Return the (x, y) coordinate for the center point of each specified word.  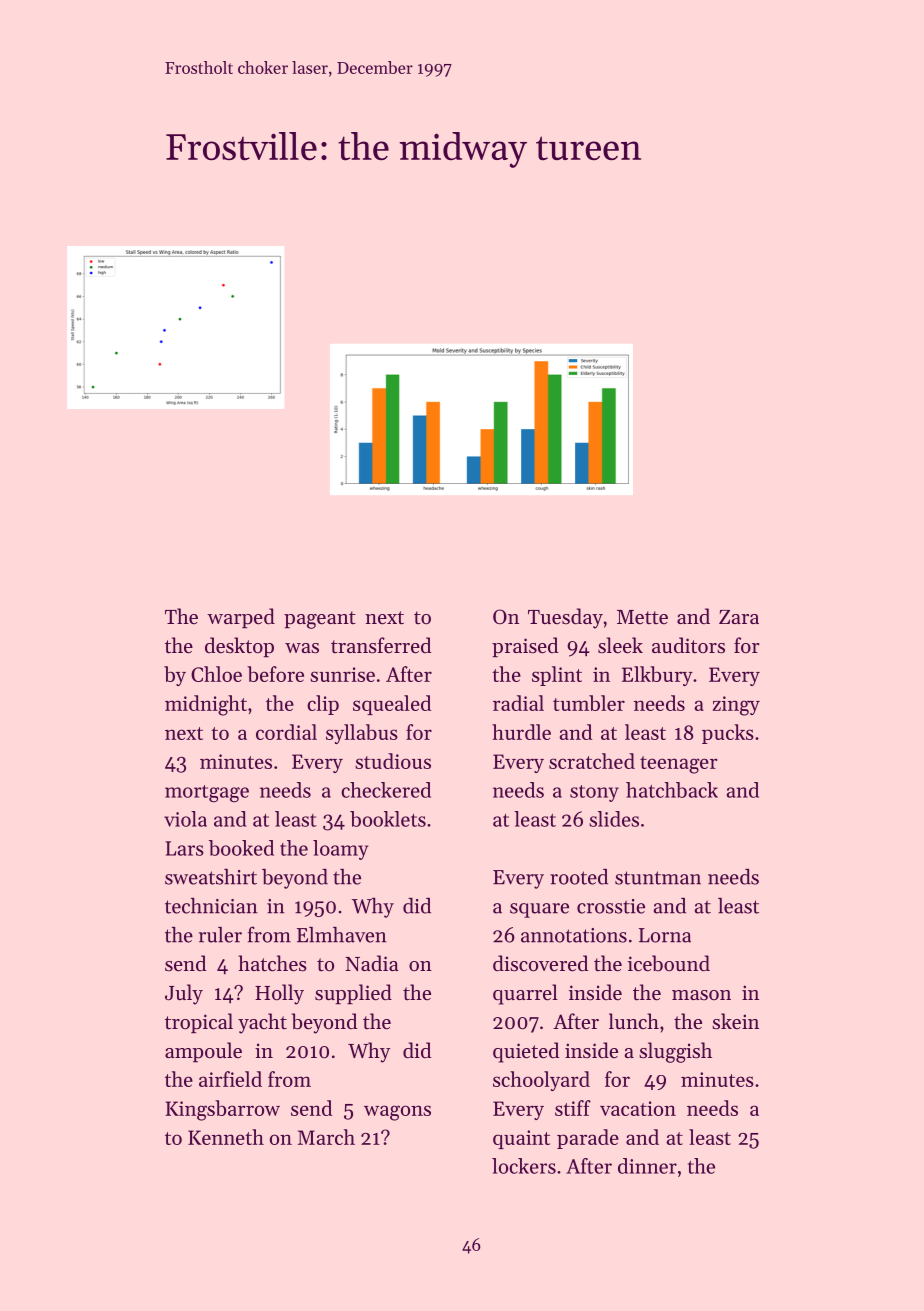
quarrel (525, 994)
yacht (262, 1023)
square (539, 910)
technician (211, 906)
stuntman (658, 878)
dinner (647, 1166)
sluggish (675, 1052)
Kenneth (226, 1137)
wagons (397, 1113)
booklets (388, 819)
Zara (739, 617)
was (302, 648)
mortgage (207, 794)
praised (525, 647)
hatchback (672, 790)
